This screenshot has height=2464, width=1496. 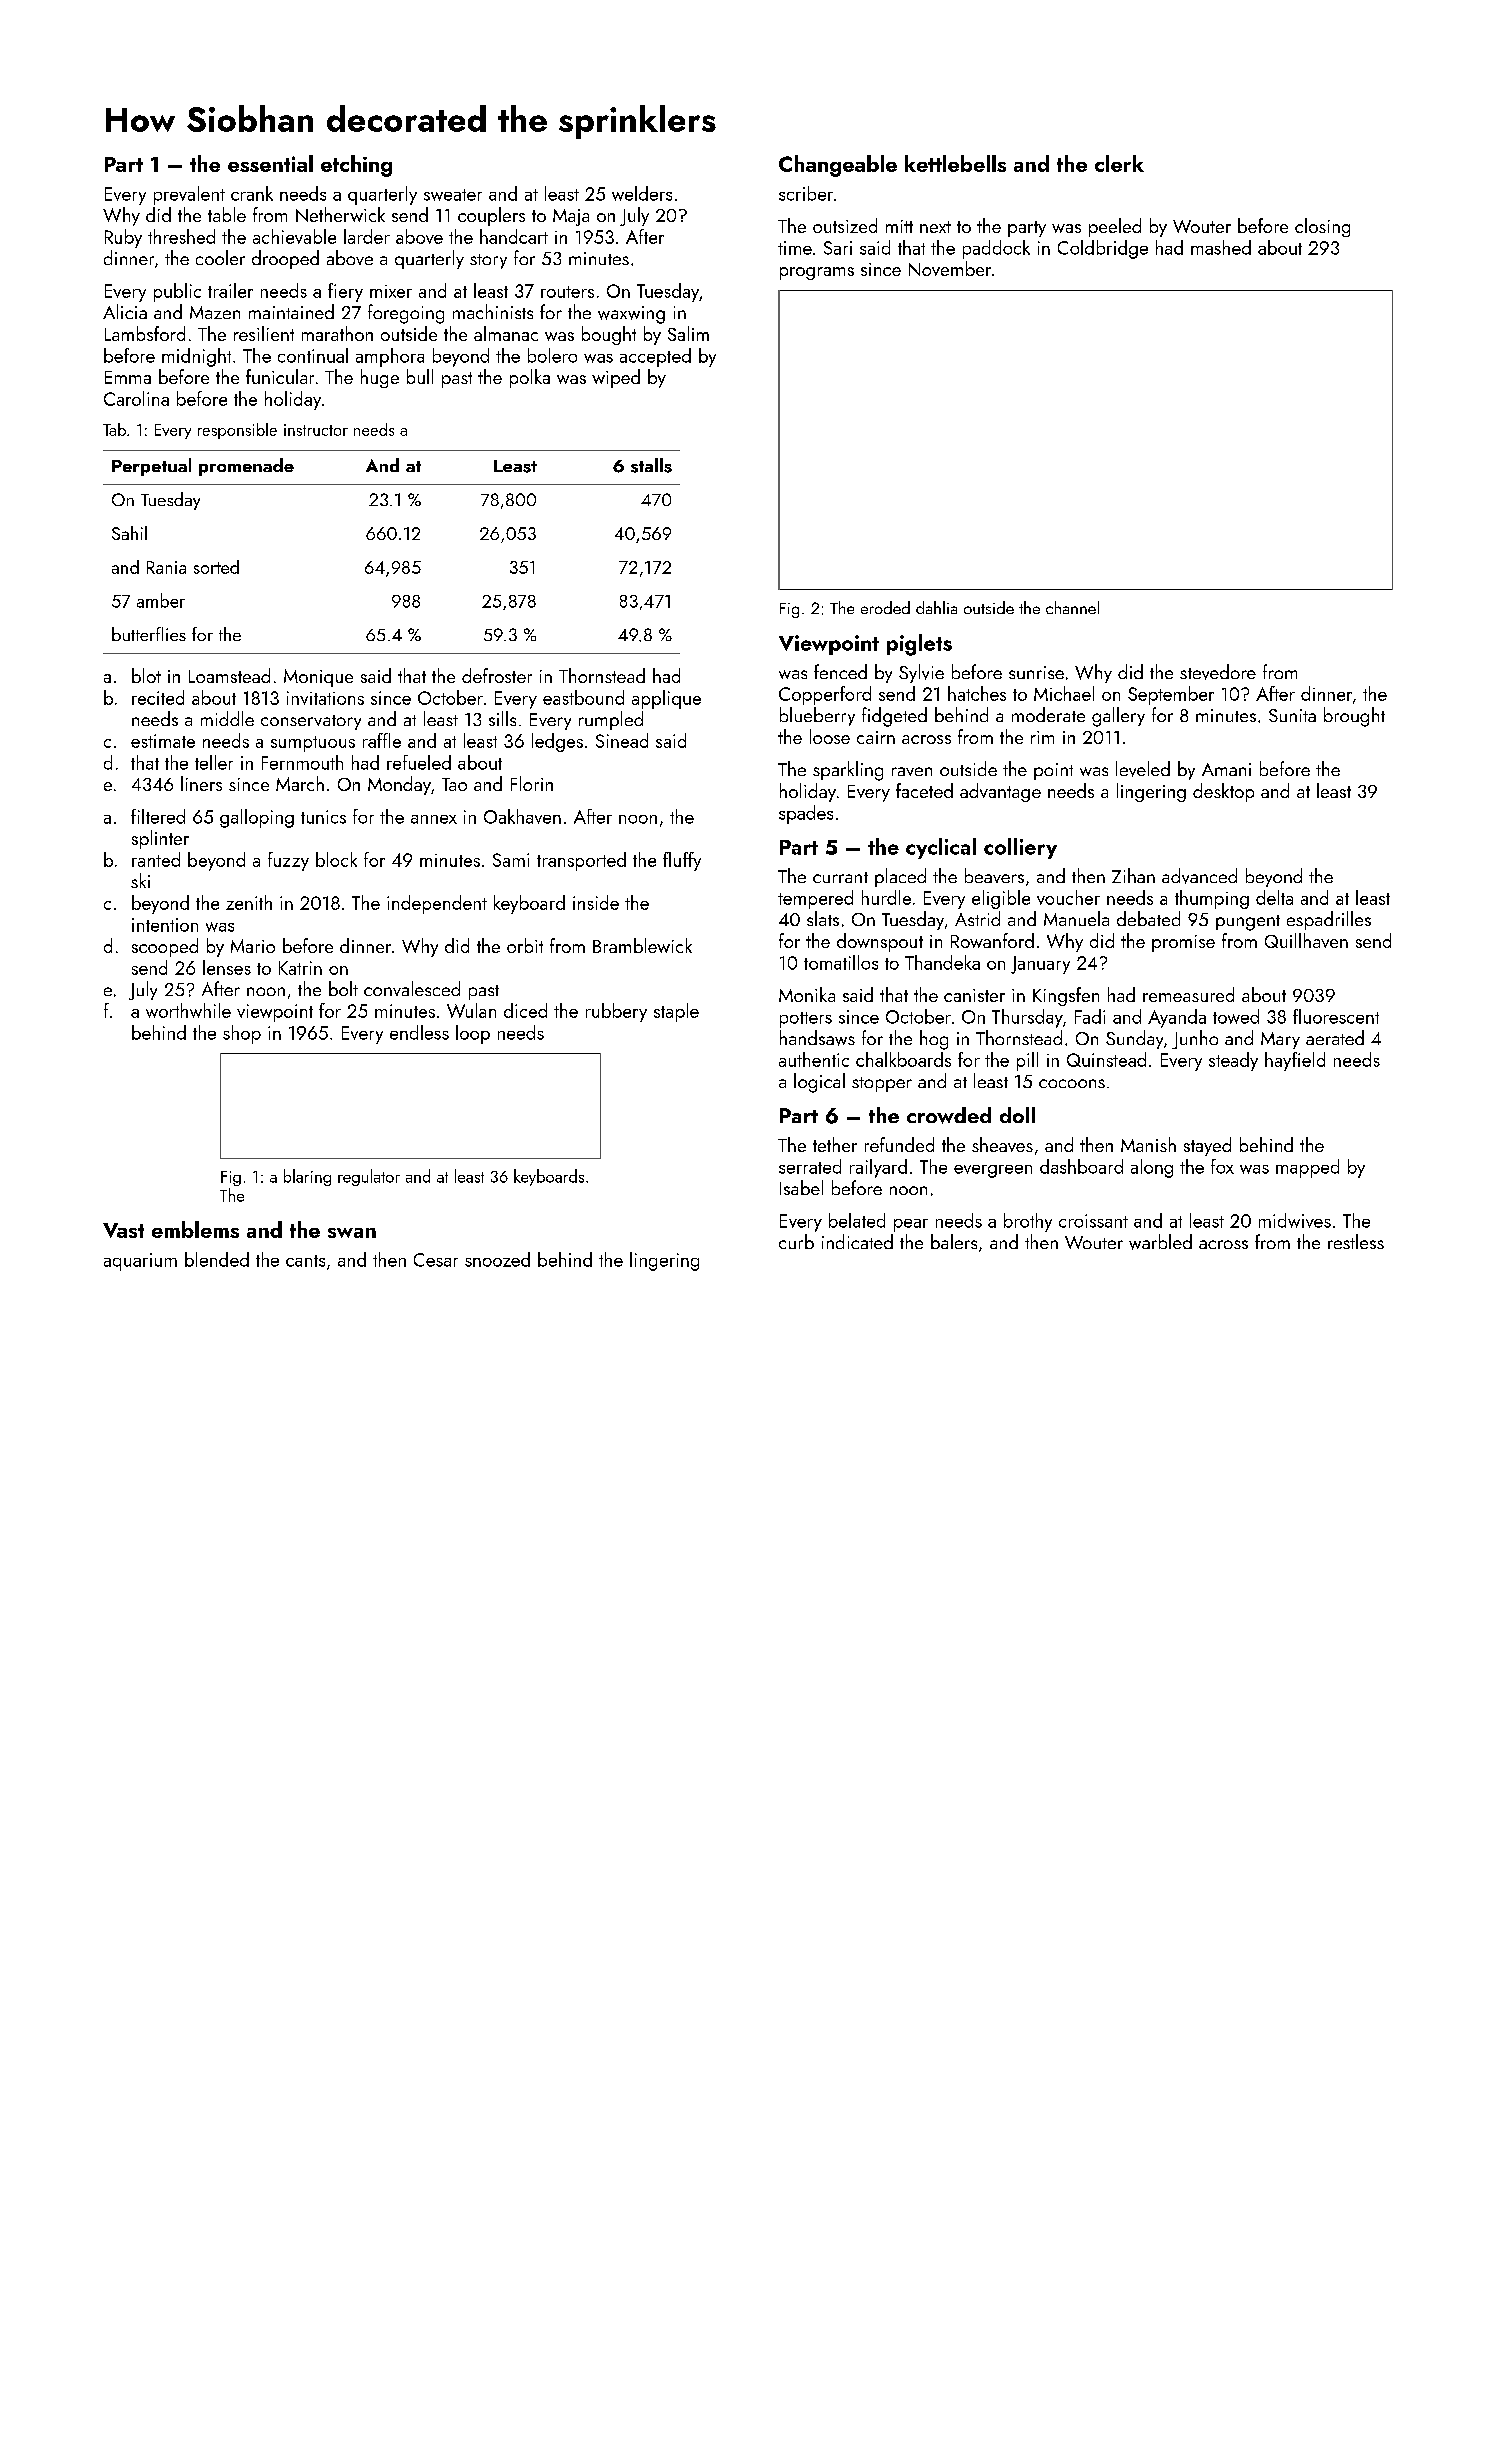 What do you see at coordinates (1322, 227) in the screenshot?
I see `closing` at bounding box center [1322, 227].
